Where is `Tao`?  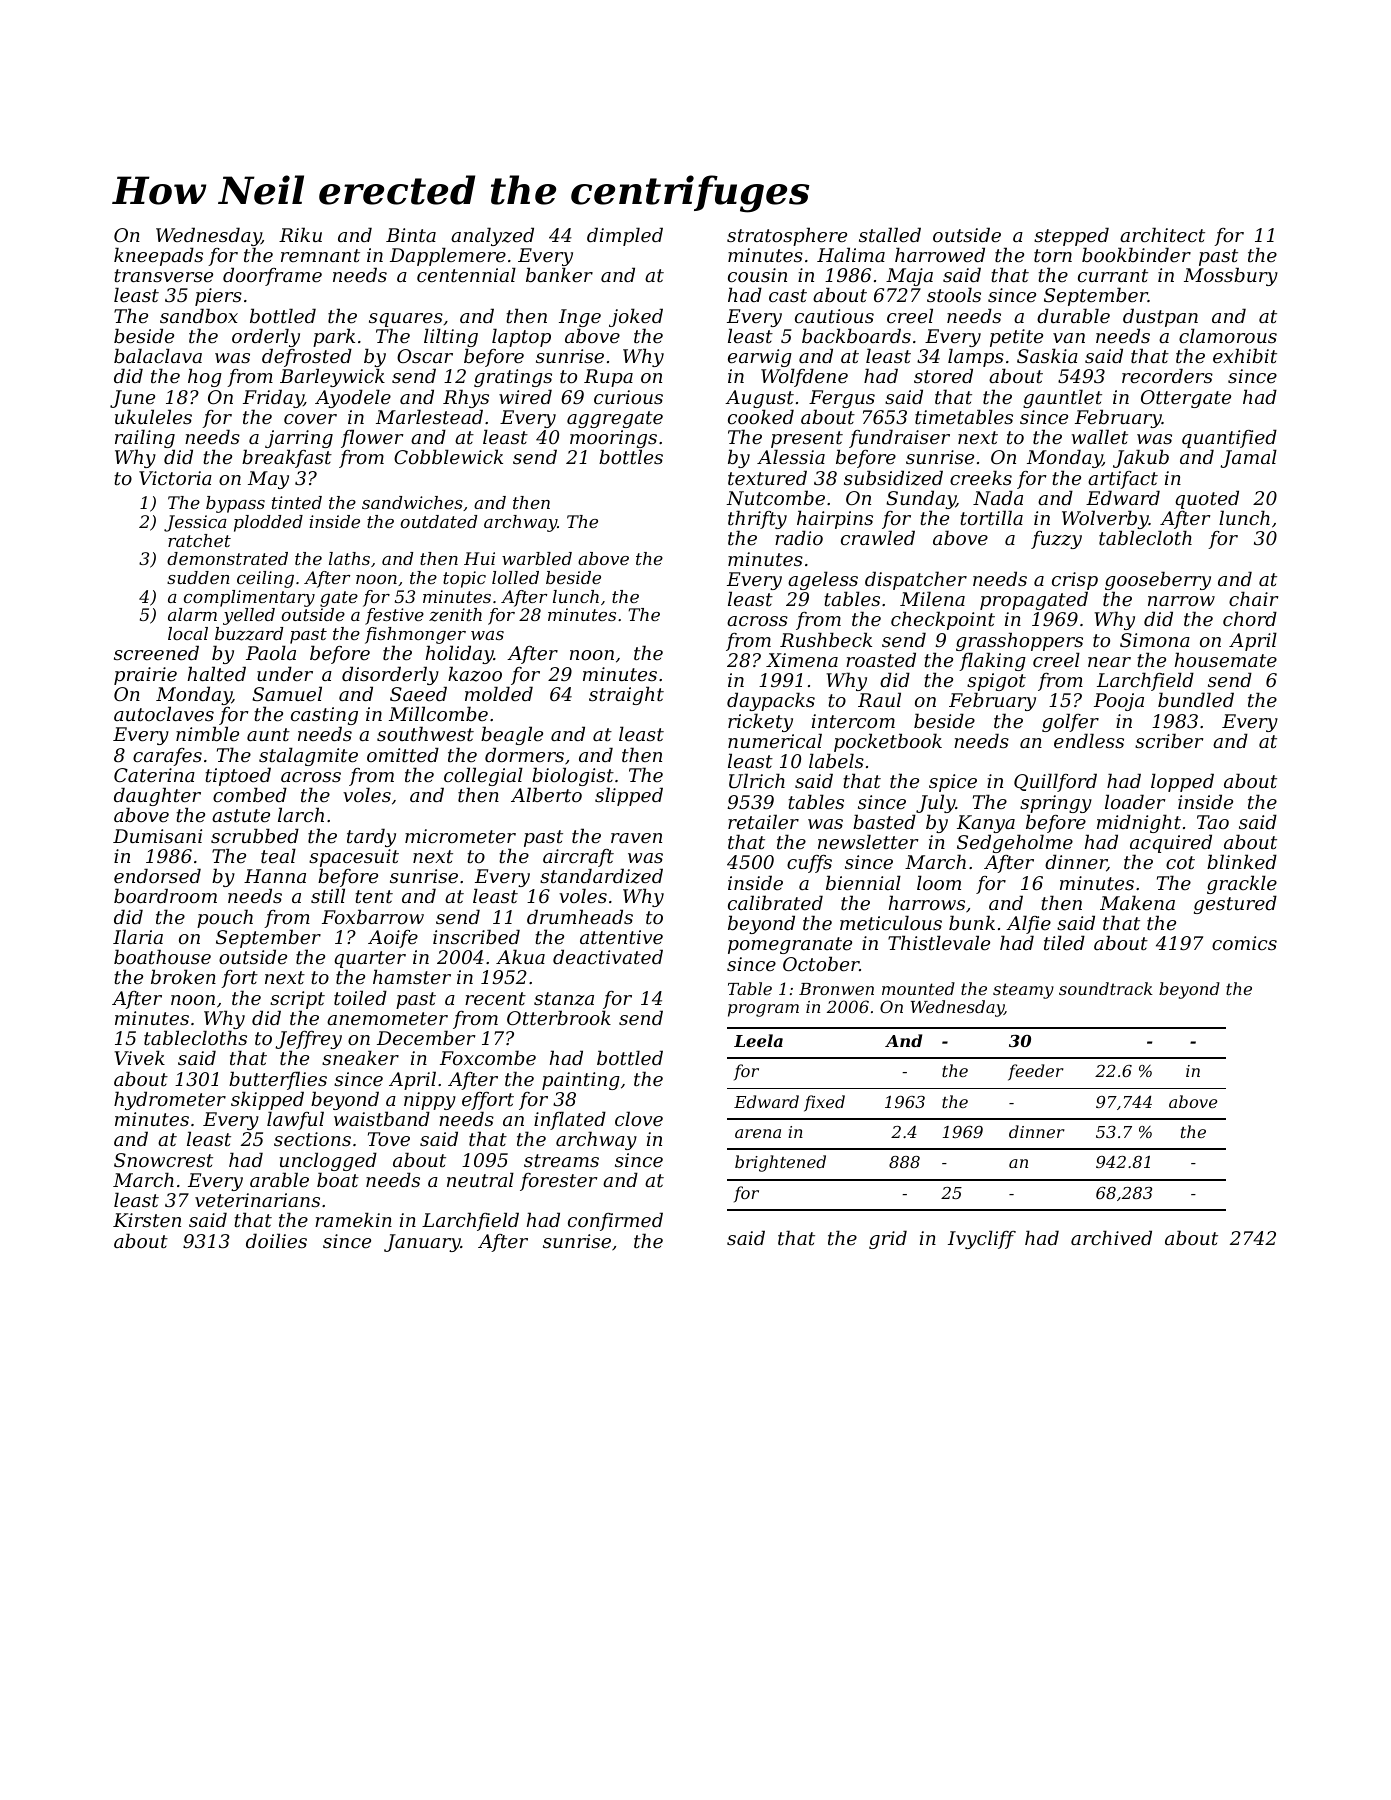
Tao is located at coordinates (1213, 822).
